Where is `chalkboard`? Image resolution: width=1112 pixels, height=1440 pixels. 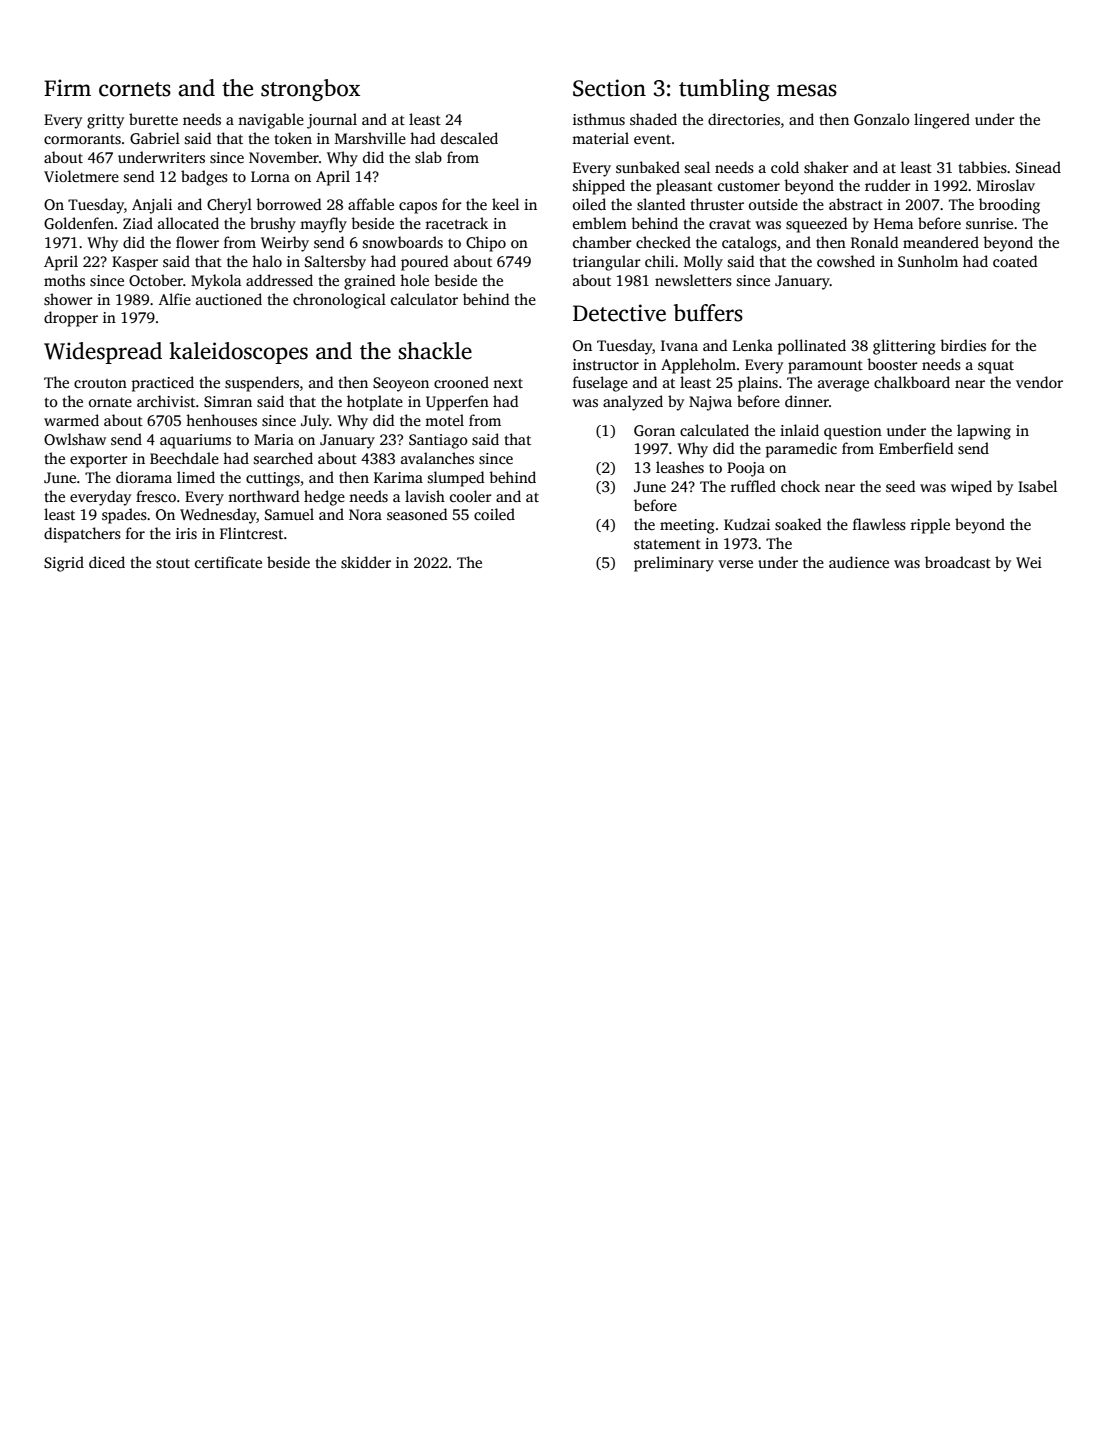 chalkboard is located at coordinates (912, 382).
